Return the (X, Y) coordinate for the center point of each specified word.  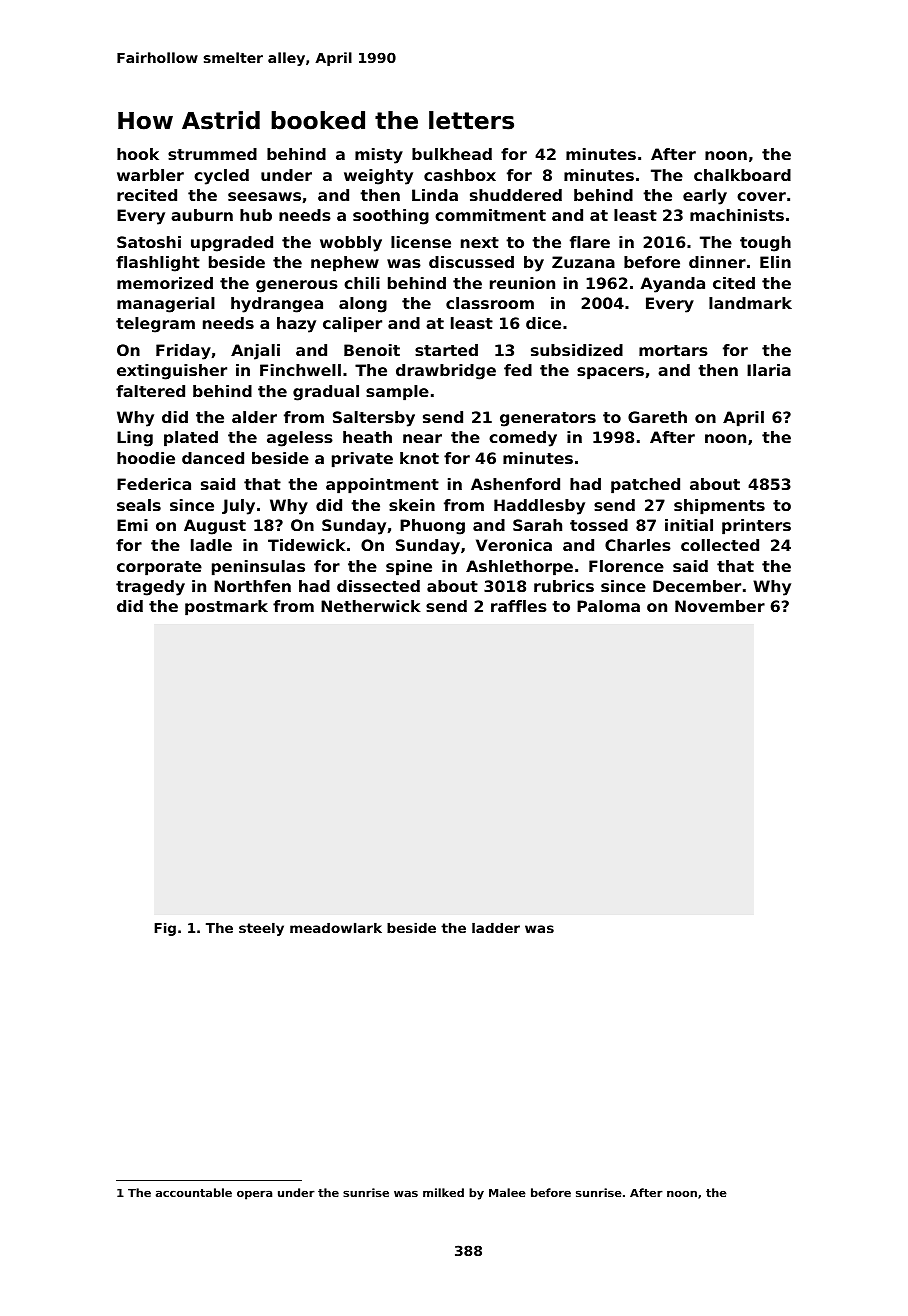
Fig (165, 929)
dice (543, 323)
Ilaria (769, 370)
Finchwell (300, 370)
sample (397, 393)
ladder (496, 928)
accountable (194, 1192)
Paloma (608, 606)
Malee (507, 1192)
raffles (519, 606)
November (720, 606)
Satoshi (149, 242)
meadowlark (336, 928)
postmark (226, 608)
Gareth (657, 417)
